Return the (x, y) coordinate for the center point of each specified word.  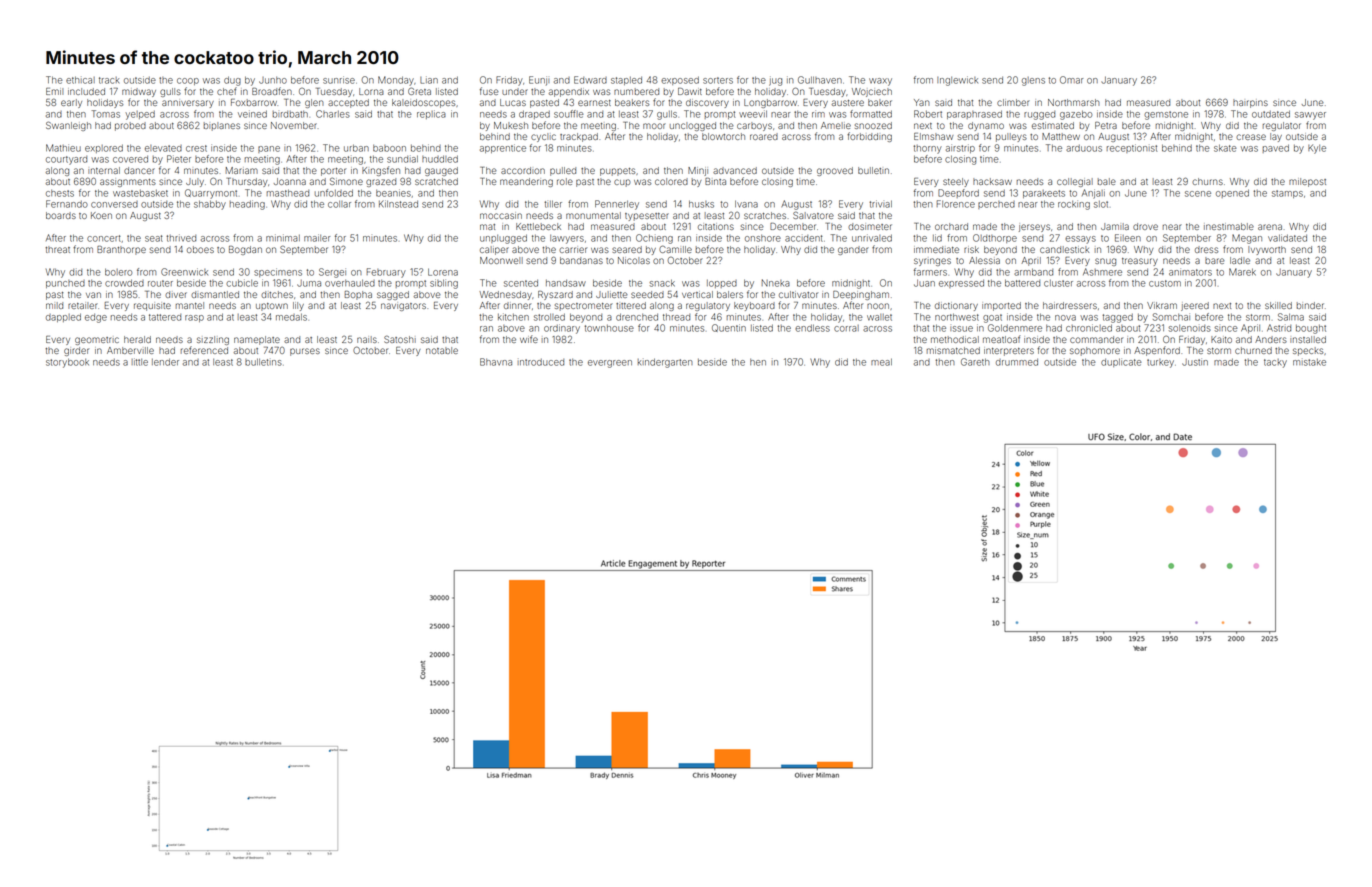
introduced (541, 362)
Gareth (975, 362)
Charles (333, 114)
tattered (165, 317)
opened (1232, 193)
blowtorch (723, 136)
